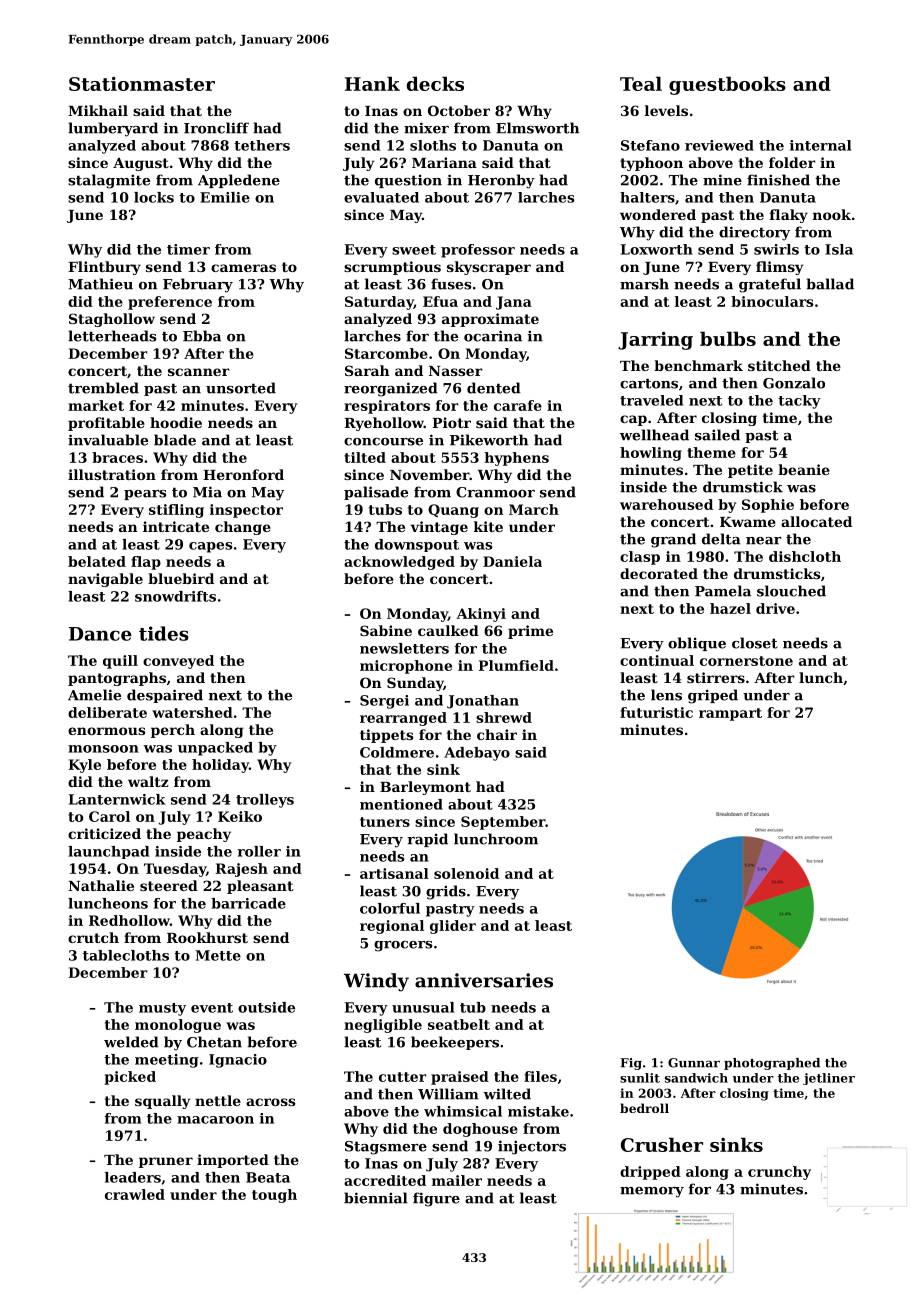 Image resolution: width=924 pixels, height=1308 pixels. I want to click on Stationmaster, so click(142, 84).
